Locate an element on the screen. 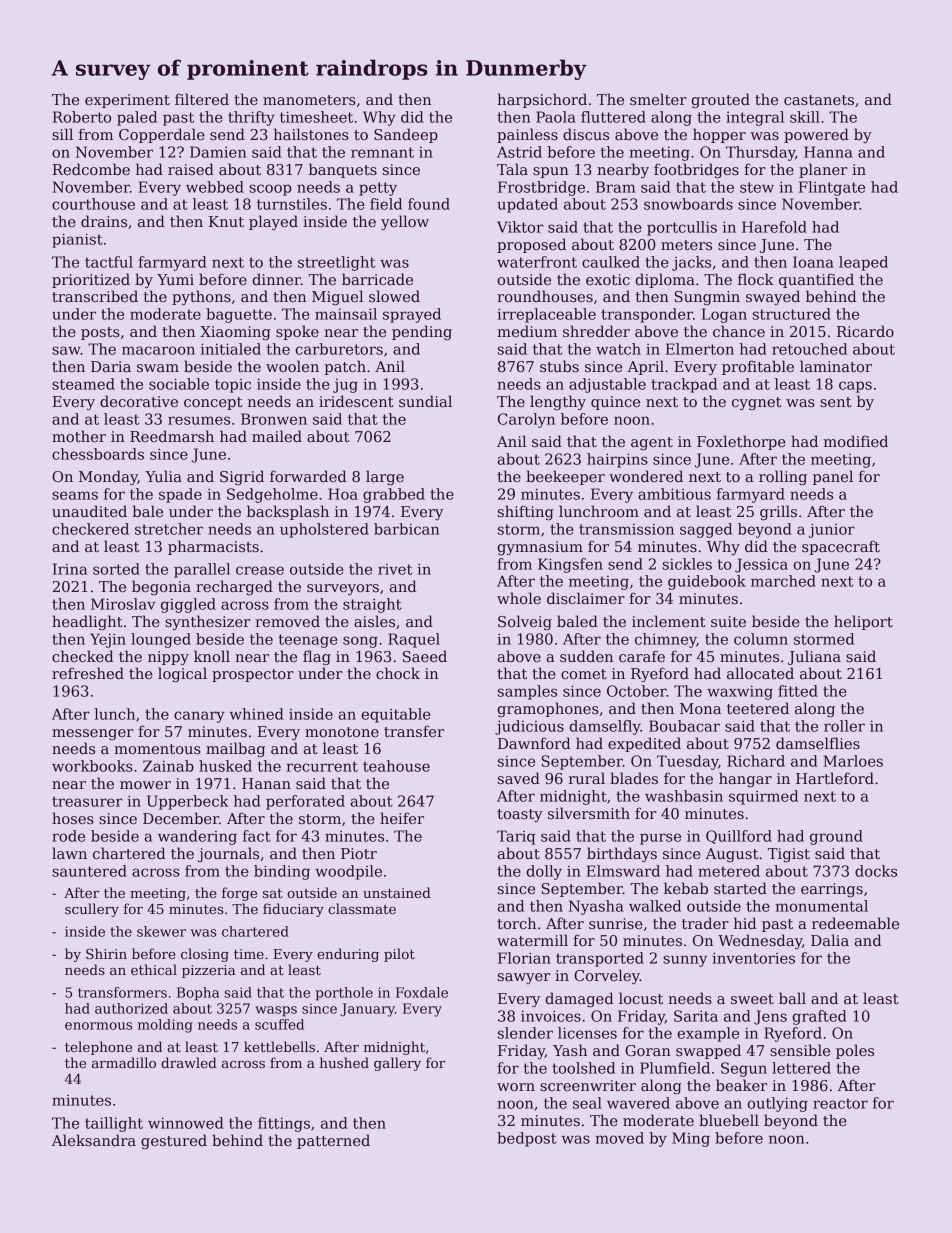 Image resolution: width=952 pixels, height=1233 pixels. gramophones is located at coordinates (548, 709).
